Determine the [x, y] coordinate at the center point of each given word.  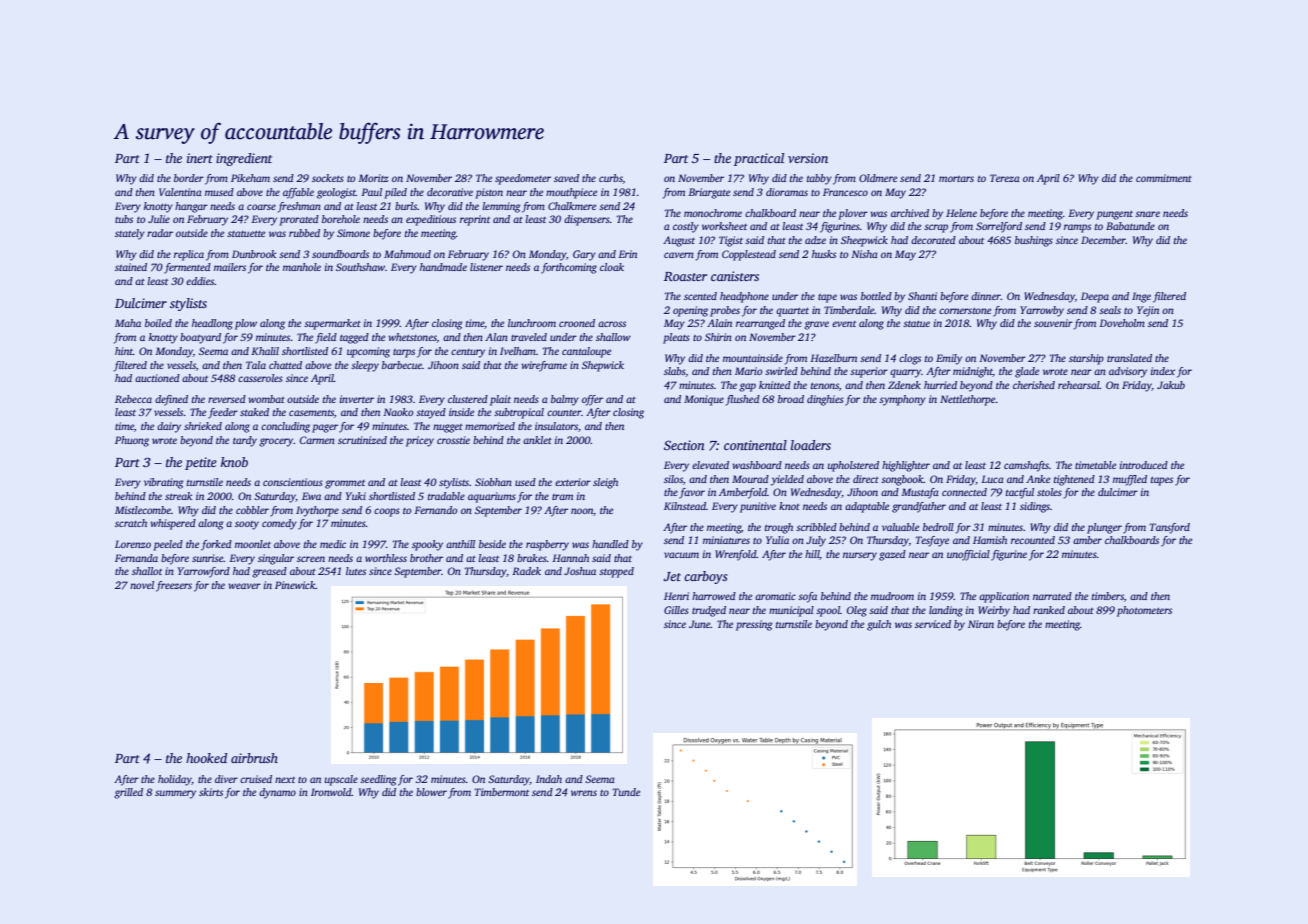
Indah [549, 779]
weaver [244, 586]
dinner [986, 296]
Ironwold [331, 792]
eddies [200, 281]
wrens [584, 793]
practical [759, 159]
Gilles [676, 610]
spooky [427, 545]
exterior [573, 482]
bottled [876, 296]
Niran [981, 624]
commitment [1164, 178]
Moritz [373, 178]
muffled [1130, 480]
